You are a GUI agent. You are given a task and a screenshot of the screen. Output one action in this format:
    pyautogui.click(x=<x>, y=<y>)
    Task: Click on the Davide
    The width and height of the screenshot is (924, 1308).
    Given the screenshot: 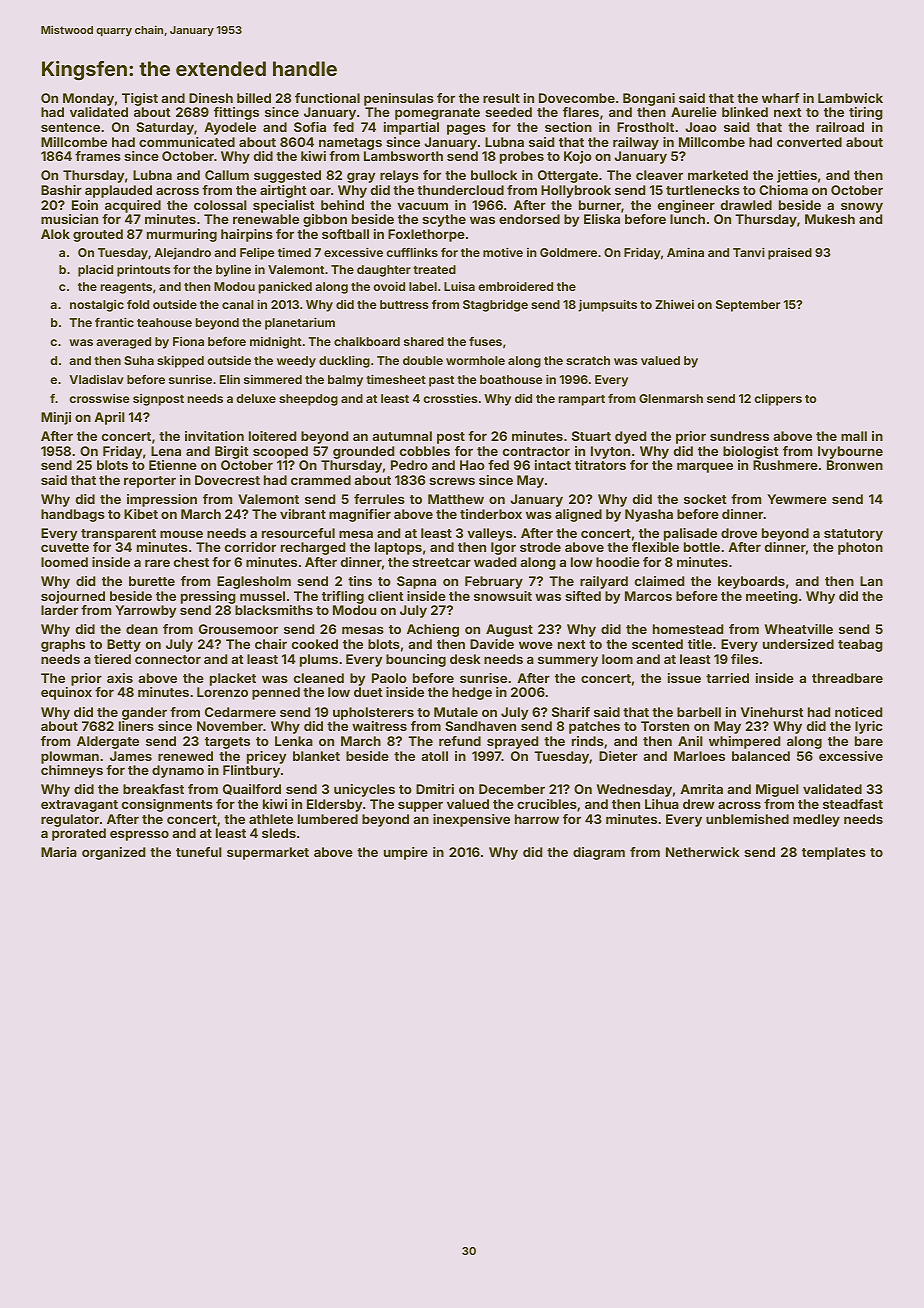 What is the action you would take?
    pyautogui.click(x=492, y=644)
